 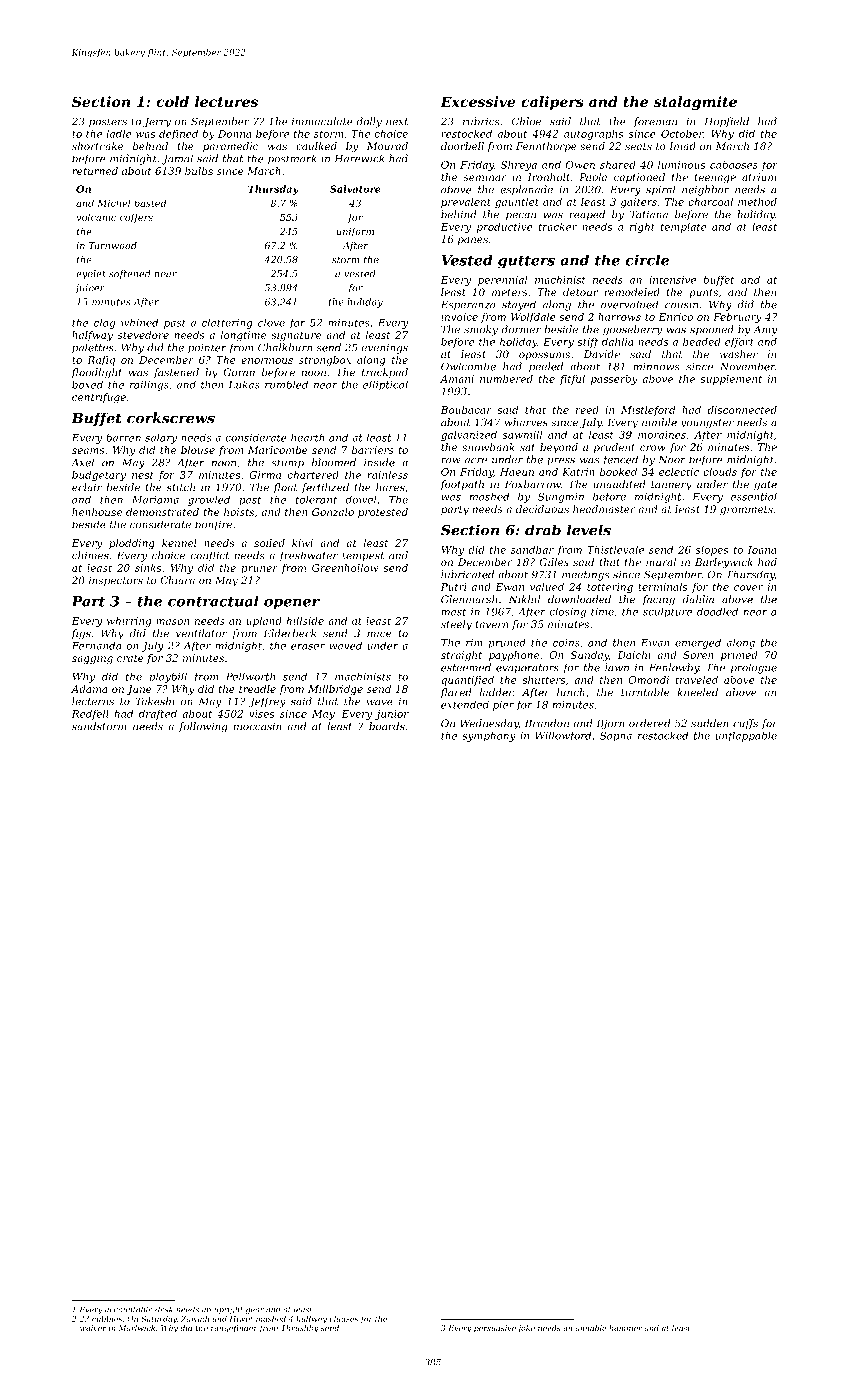 What do you see at coordinates (226, 101) in the screenshot?
I see `lectures` at bounding box center [226, 101].
